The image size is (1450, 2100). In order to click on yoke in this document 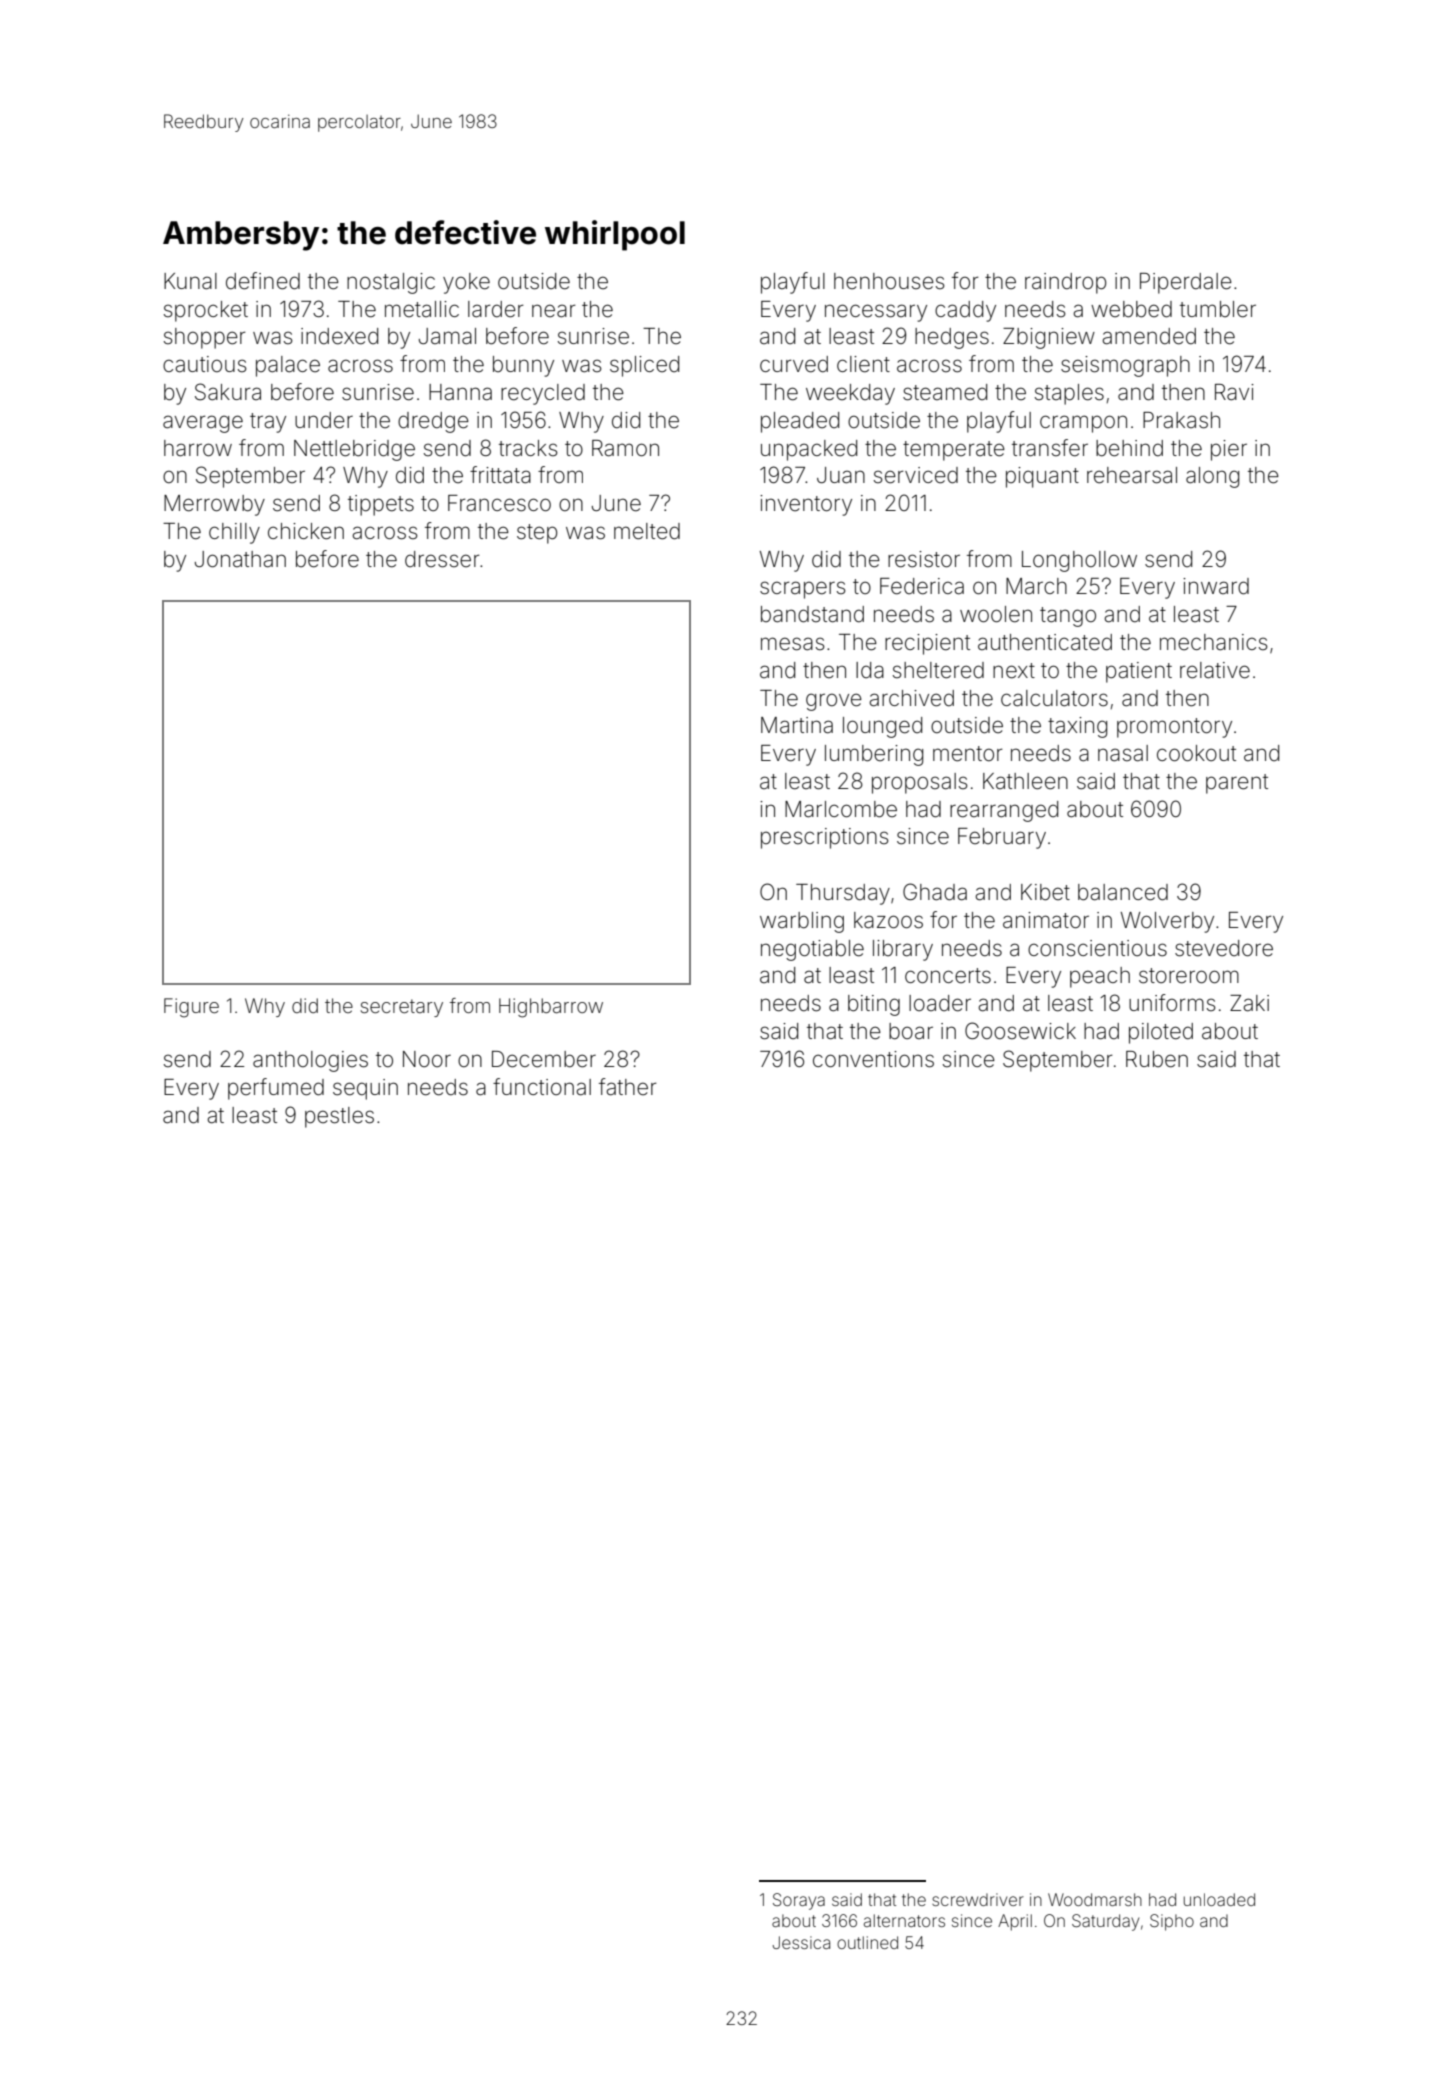, I will do `click(466, 283)`.
